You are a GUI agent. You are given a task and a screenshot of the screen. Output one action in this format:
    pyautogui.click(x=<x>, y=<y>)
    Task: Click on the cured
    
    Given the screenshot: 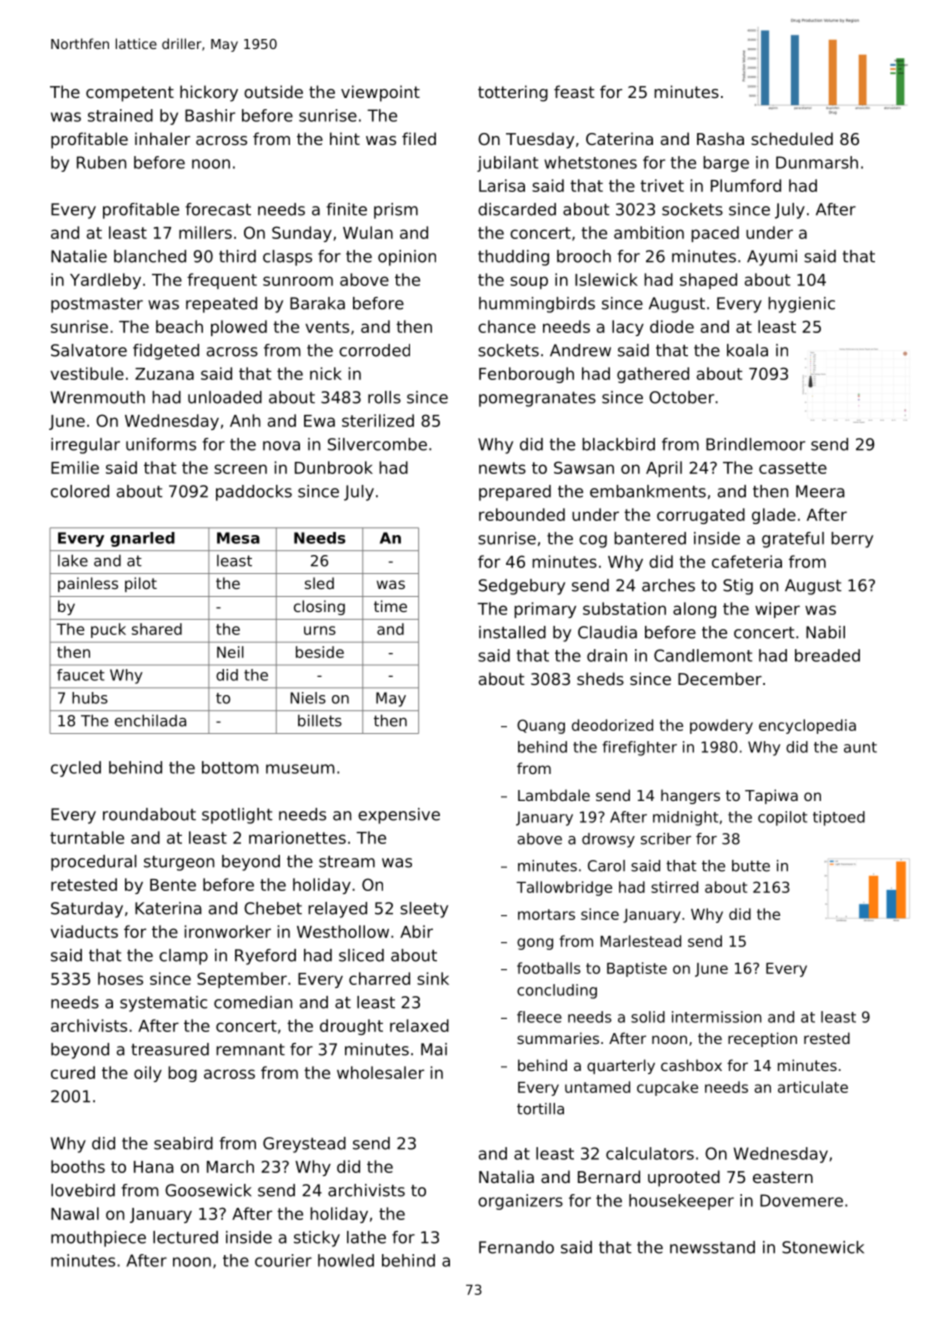 What is the action you would take?
    pyautogui.click(x=73, y=1072)
